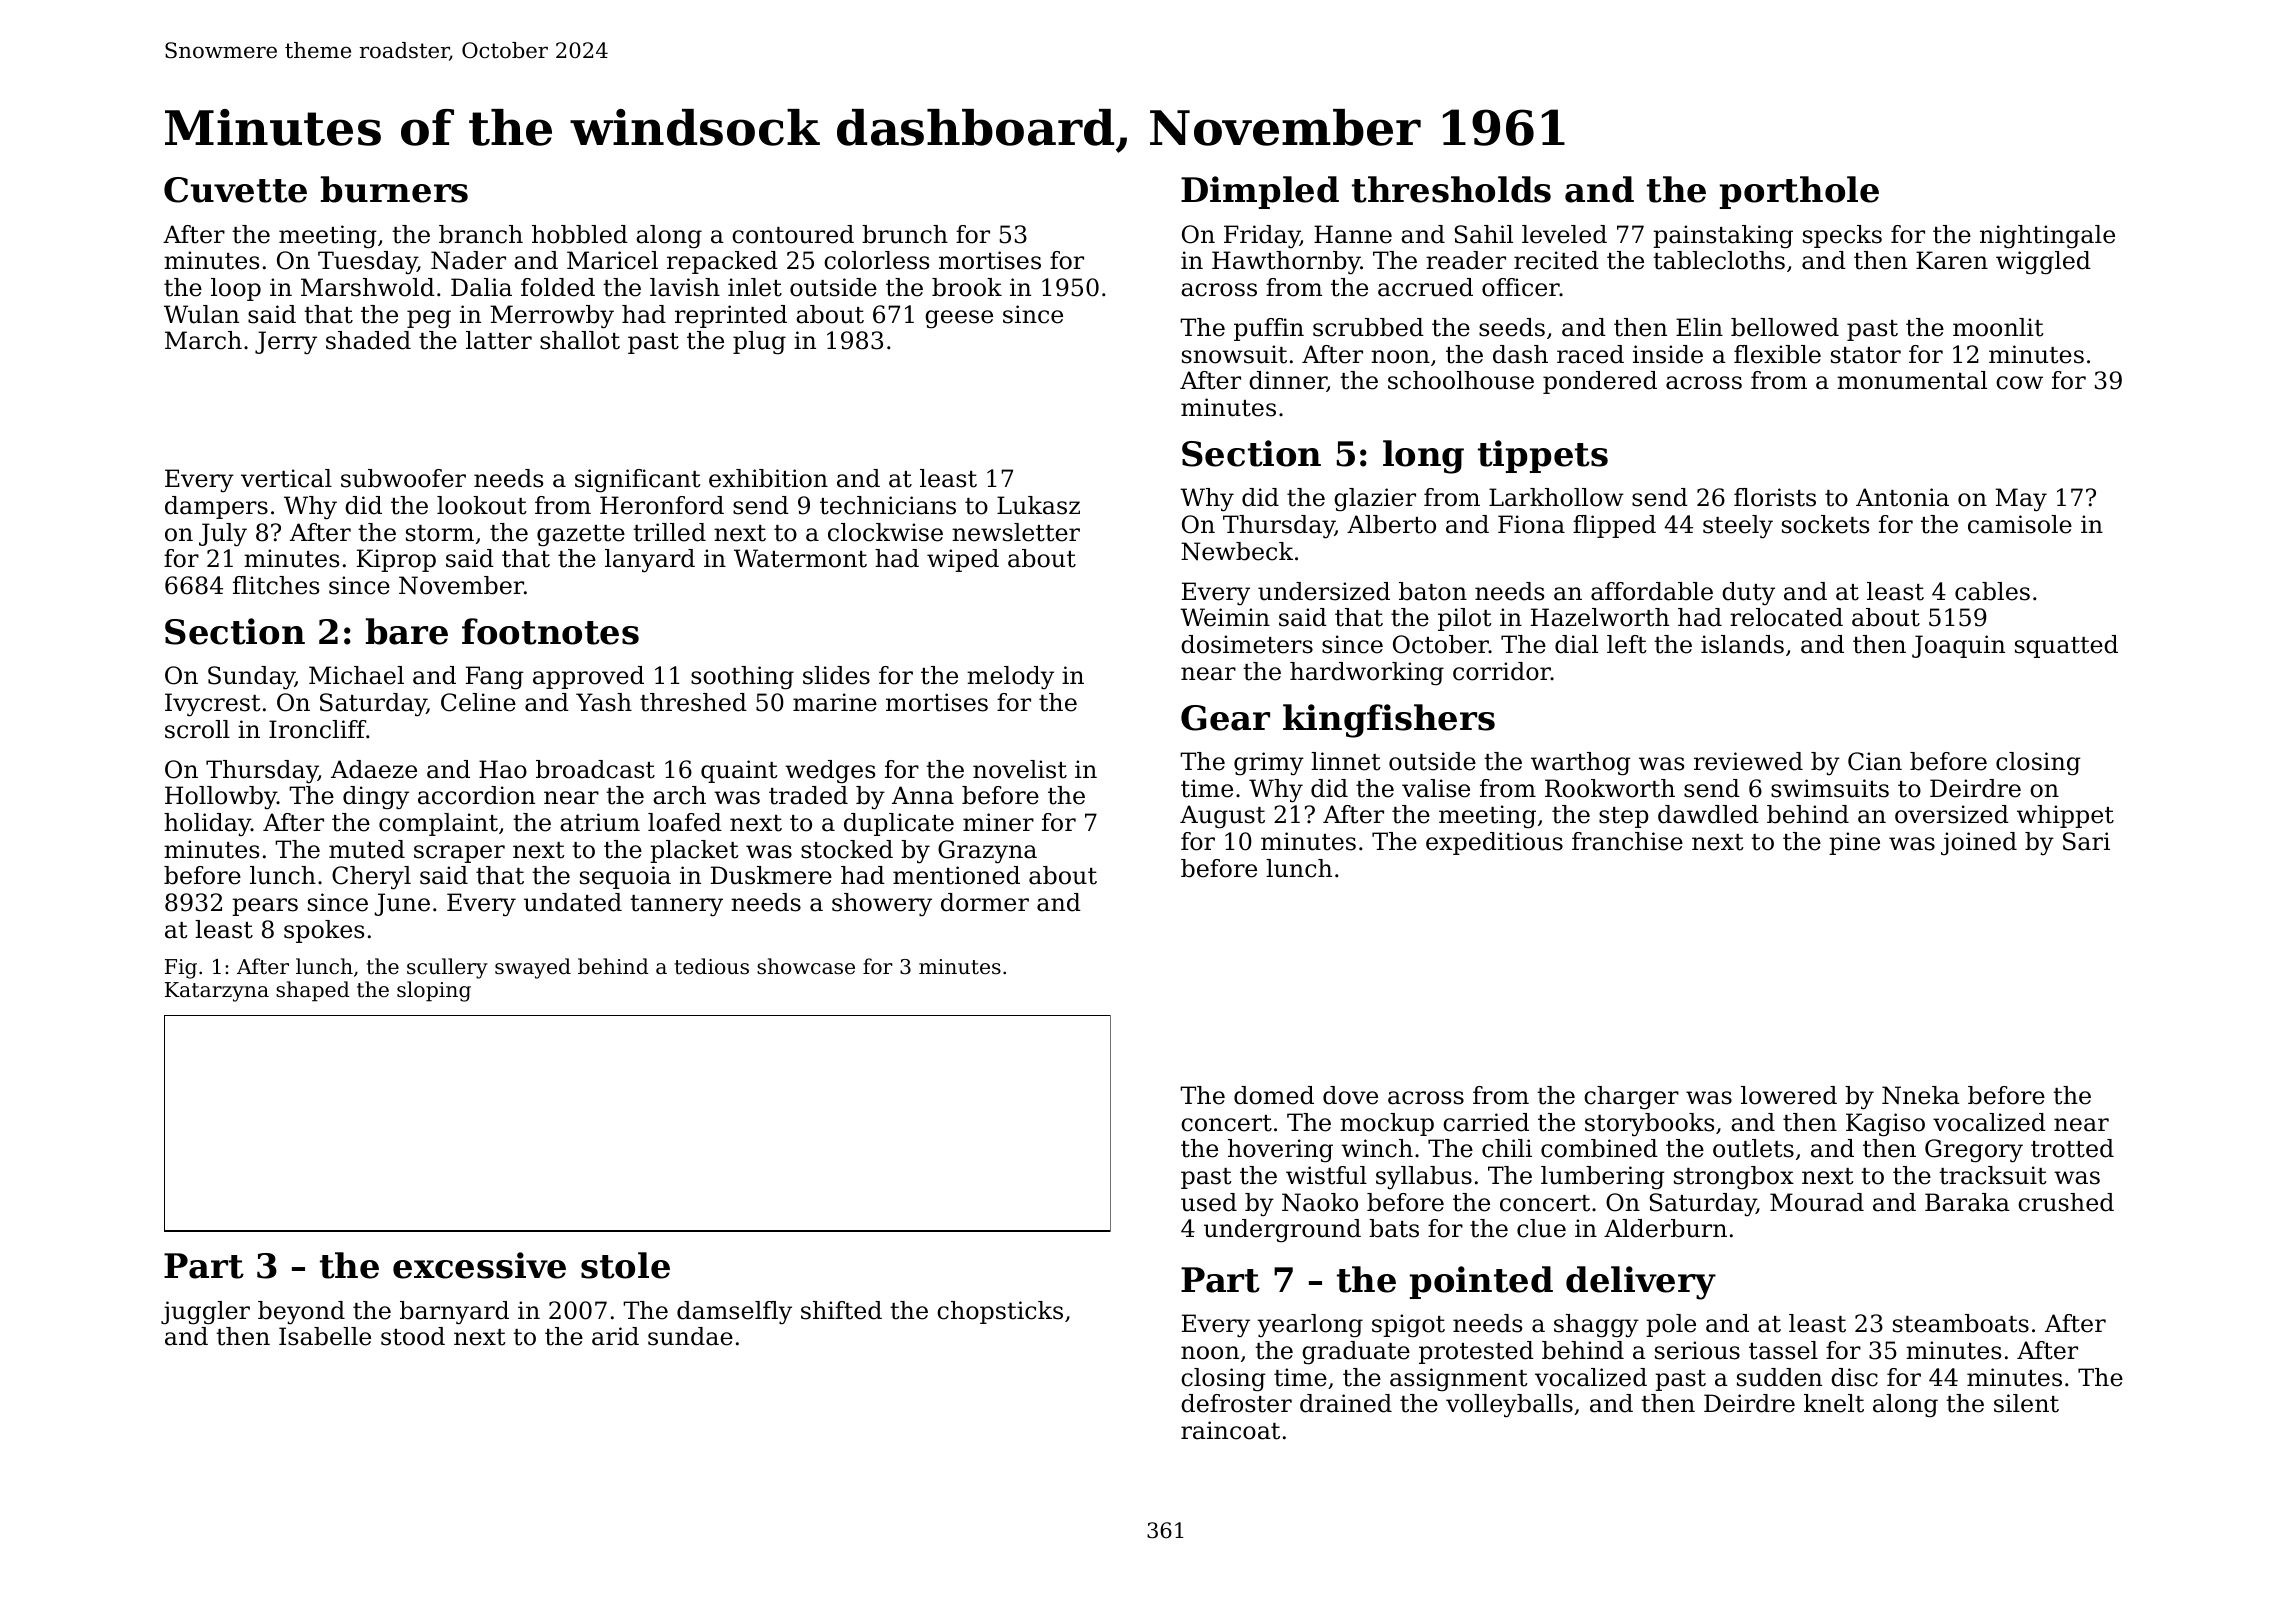 The width and height of the page is (2292, 1620). What do you see at coordinates (1286, 263) in the page?
I see `Hawthornby` at bounding box center [1286, 263].
